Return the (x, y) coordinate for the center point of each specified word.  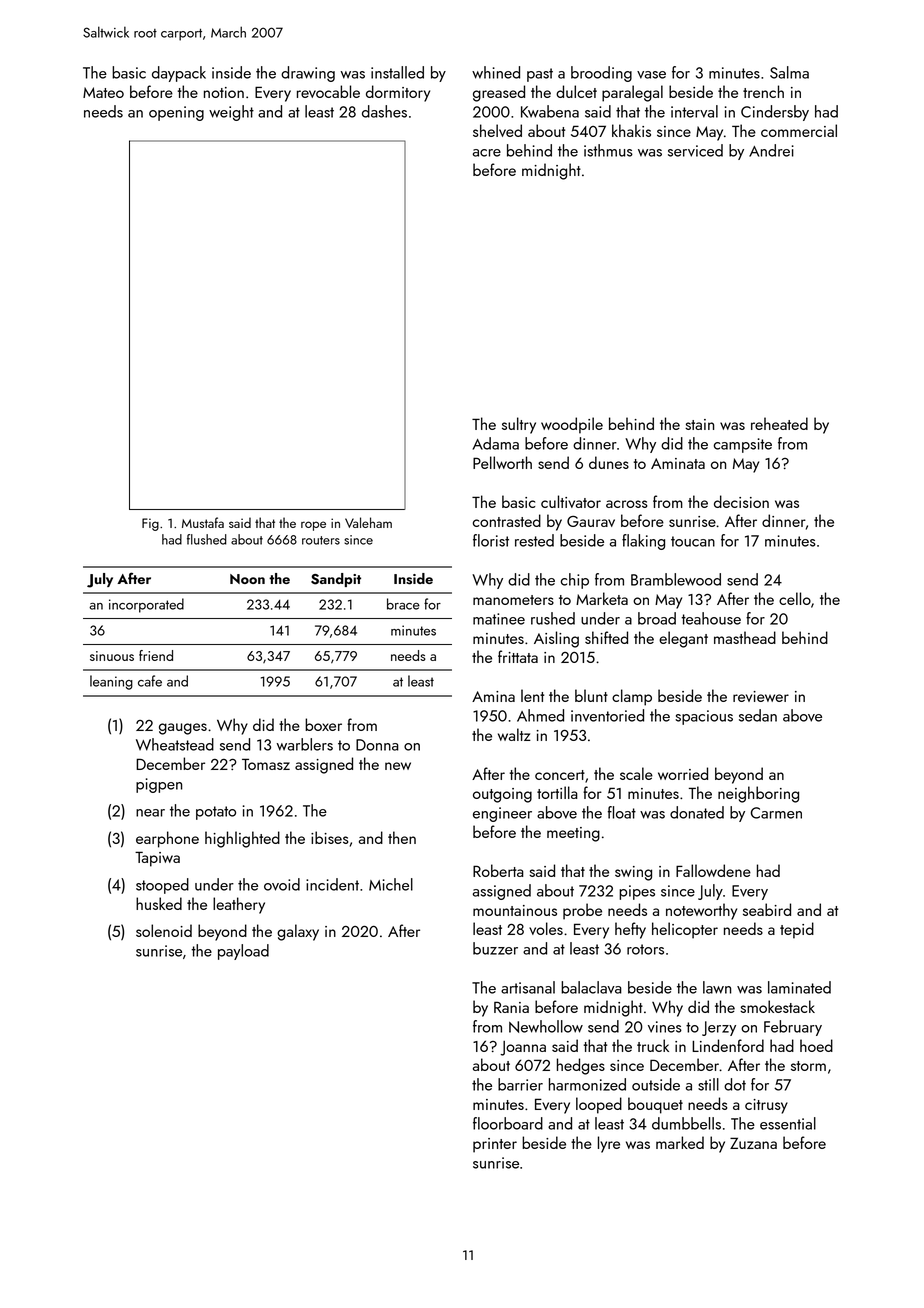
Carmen (776, 813)
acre (487, 153)
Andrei (771, 150)
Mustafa (203, 522)
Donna (377, 745)
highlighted (242, 839)
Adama (495, 443)
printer (495, 1145)
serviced (695, 150)
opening (176, 113)
